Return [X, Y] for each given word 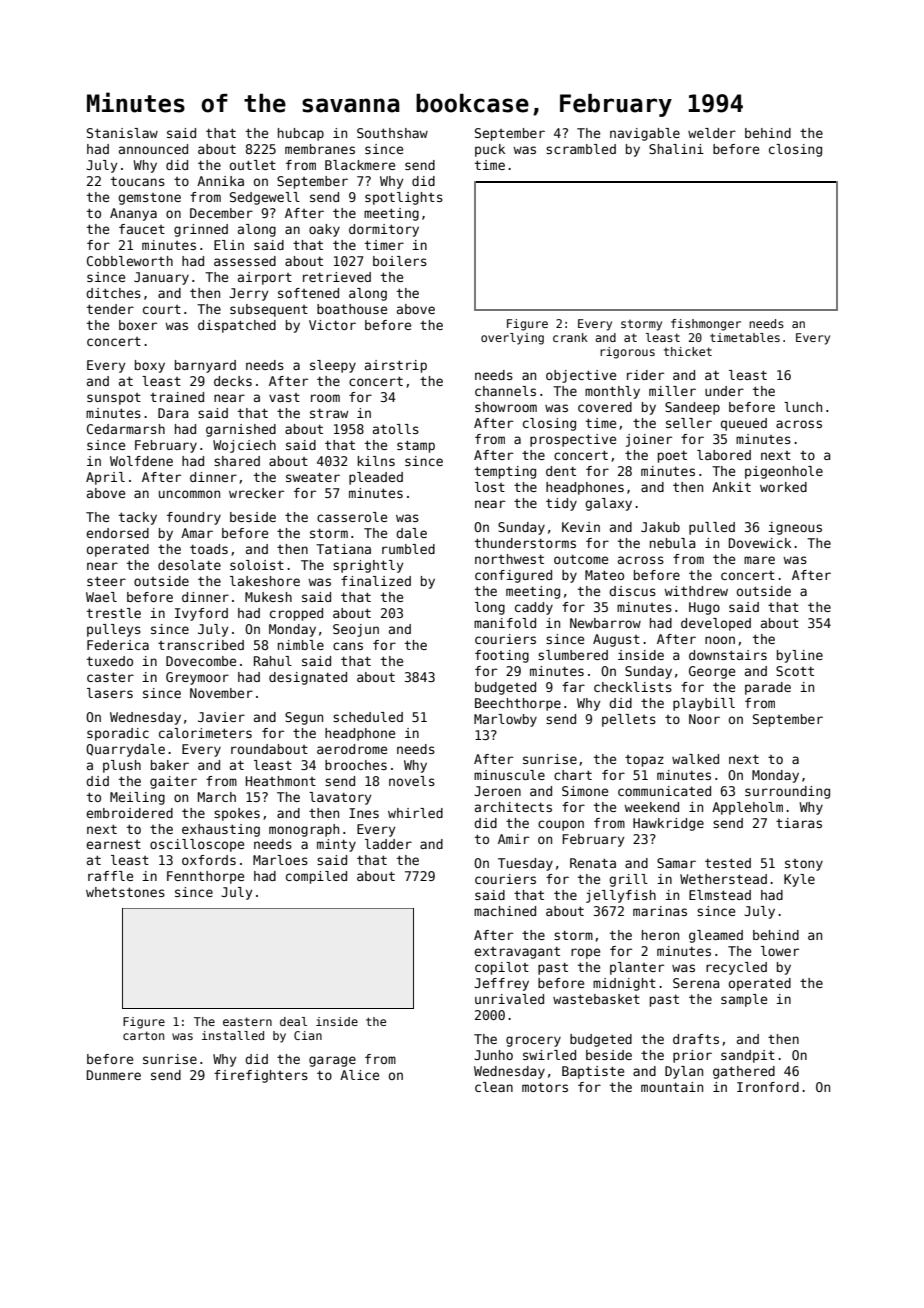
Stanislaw [122, 133]
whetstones [125, 892]
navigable [645, 134]
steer [106, 581]
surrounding [787, 792]
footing [502, 656]
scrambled [581, 149]
